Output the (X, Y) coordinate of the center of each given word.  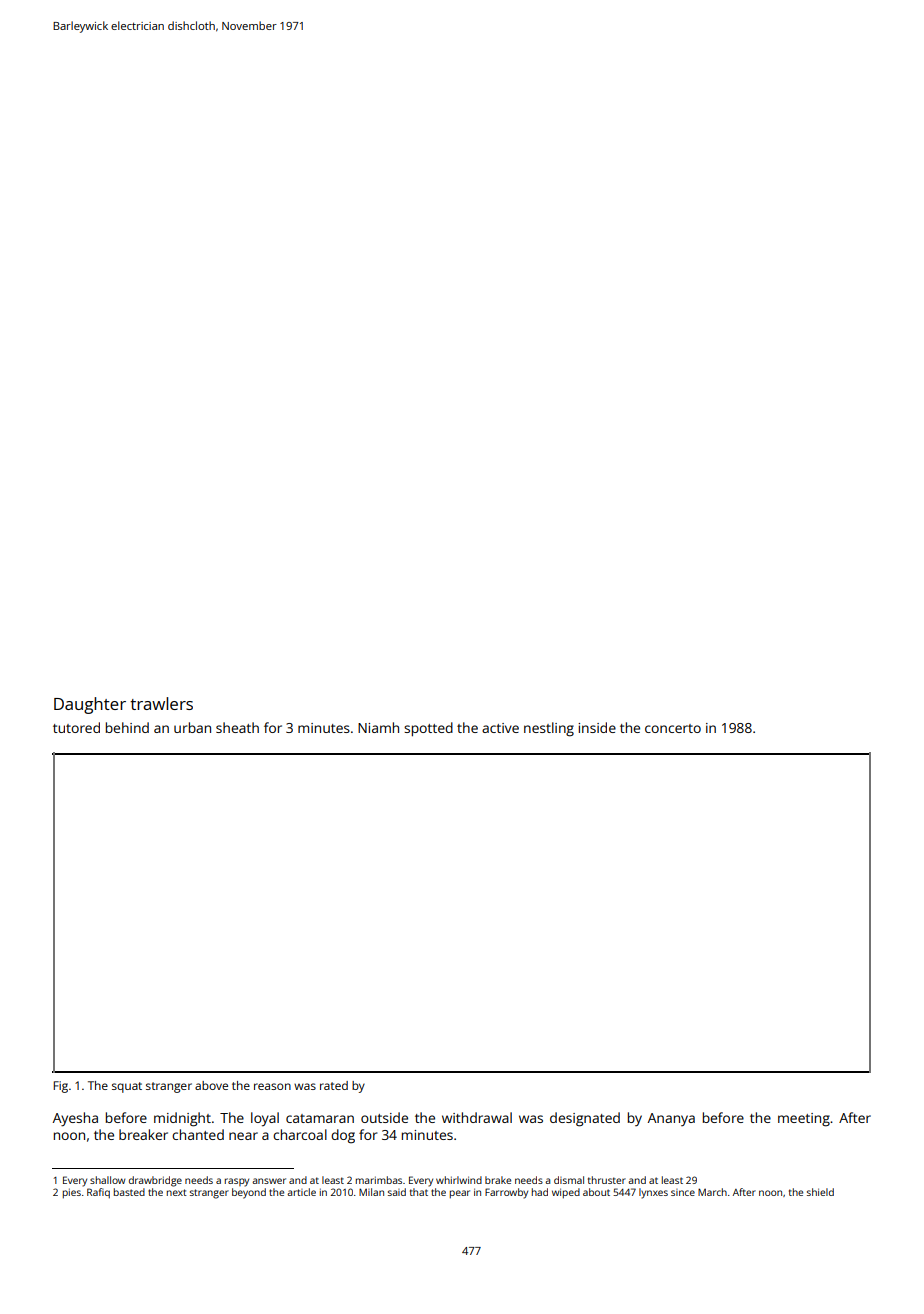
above (211, 1085)
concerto (673, 728)
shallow (107, 1180)
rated (334, 1085)
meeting (804, 1120)
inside (597, 727)
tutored (76, 727)
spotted (428, 729)
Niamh (378, 727)
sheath (237, 727)
